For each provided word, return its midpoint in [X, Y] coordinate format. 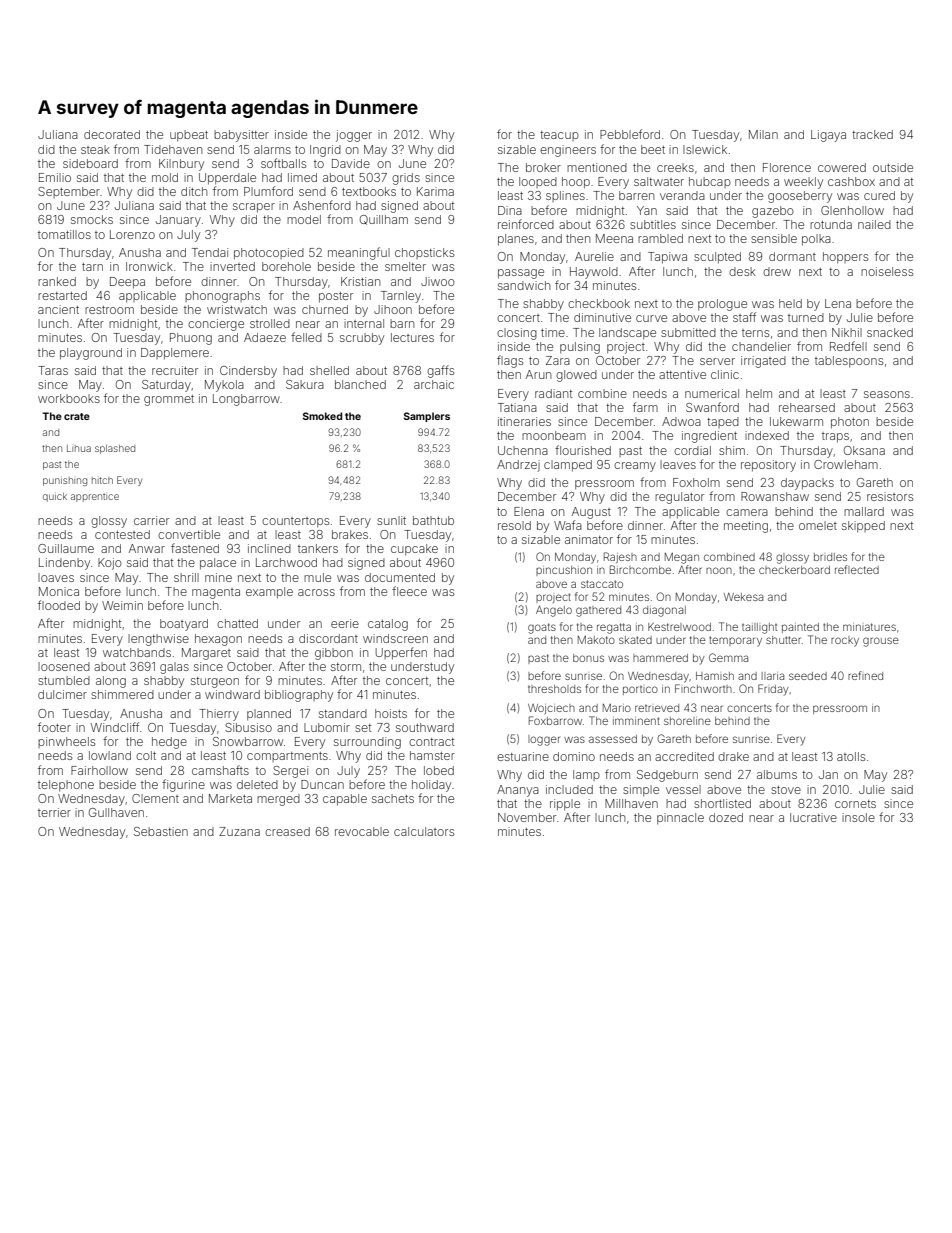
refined [865, 675]
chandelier [761, 346]
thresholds [554, 689]
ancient [58, 309]
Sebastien [161, 831]
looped [538, 182]
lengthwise [158, 640]
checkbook [599, 303]
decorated [112, 134]
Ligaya [828, 136]
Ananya [518, 791]
